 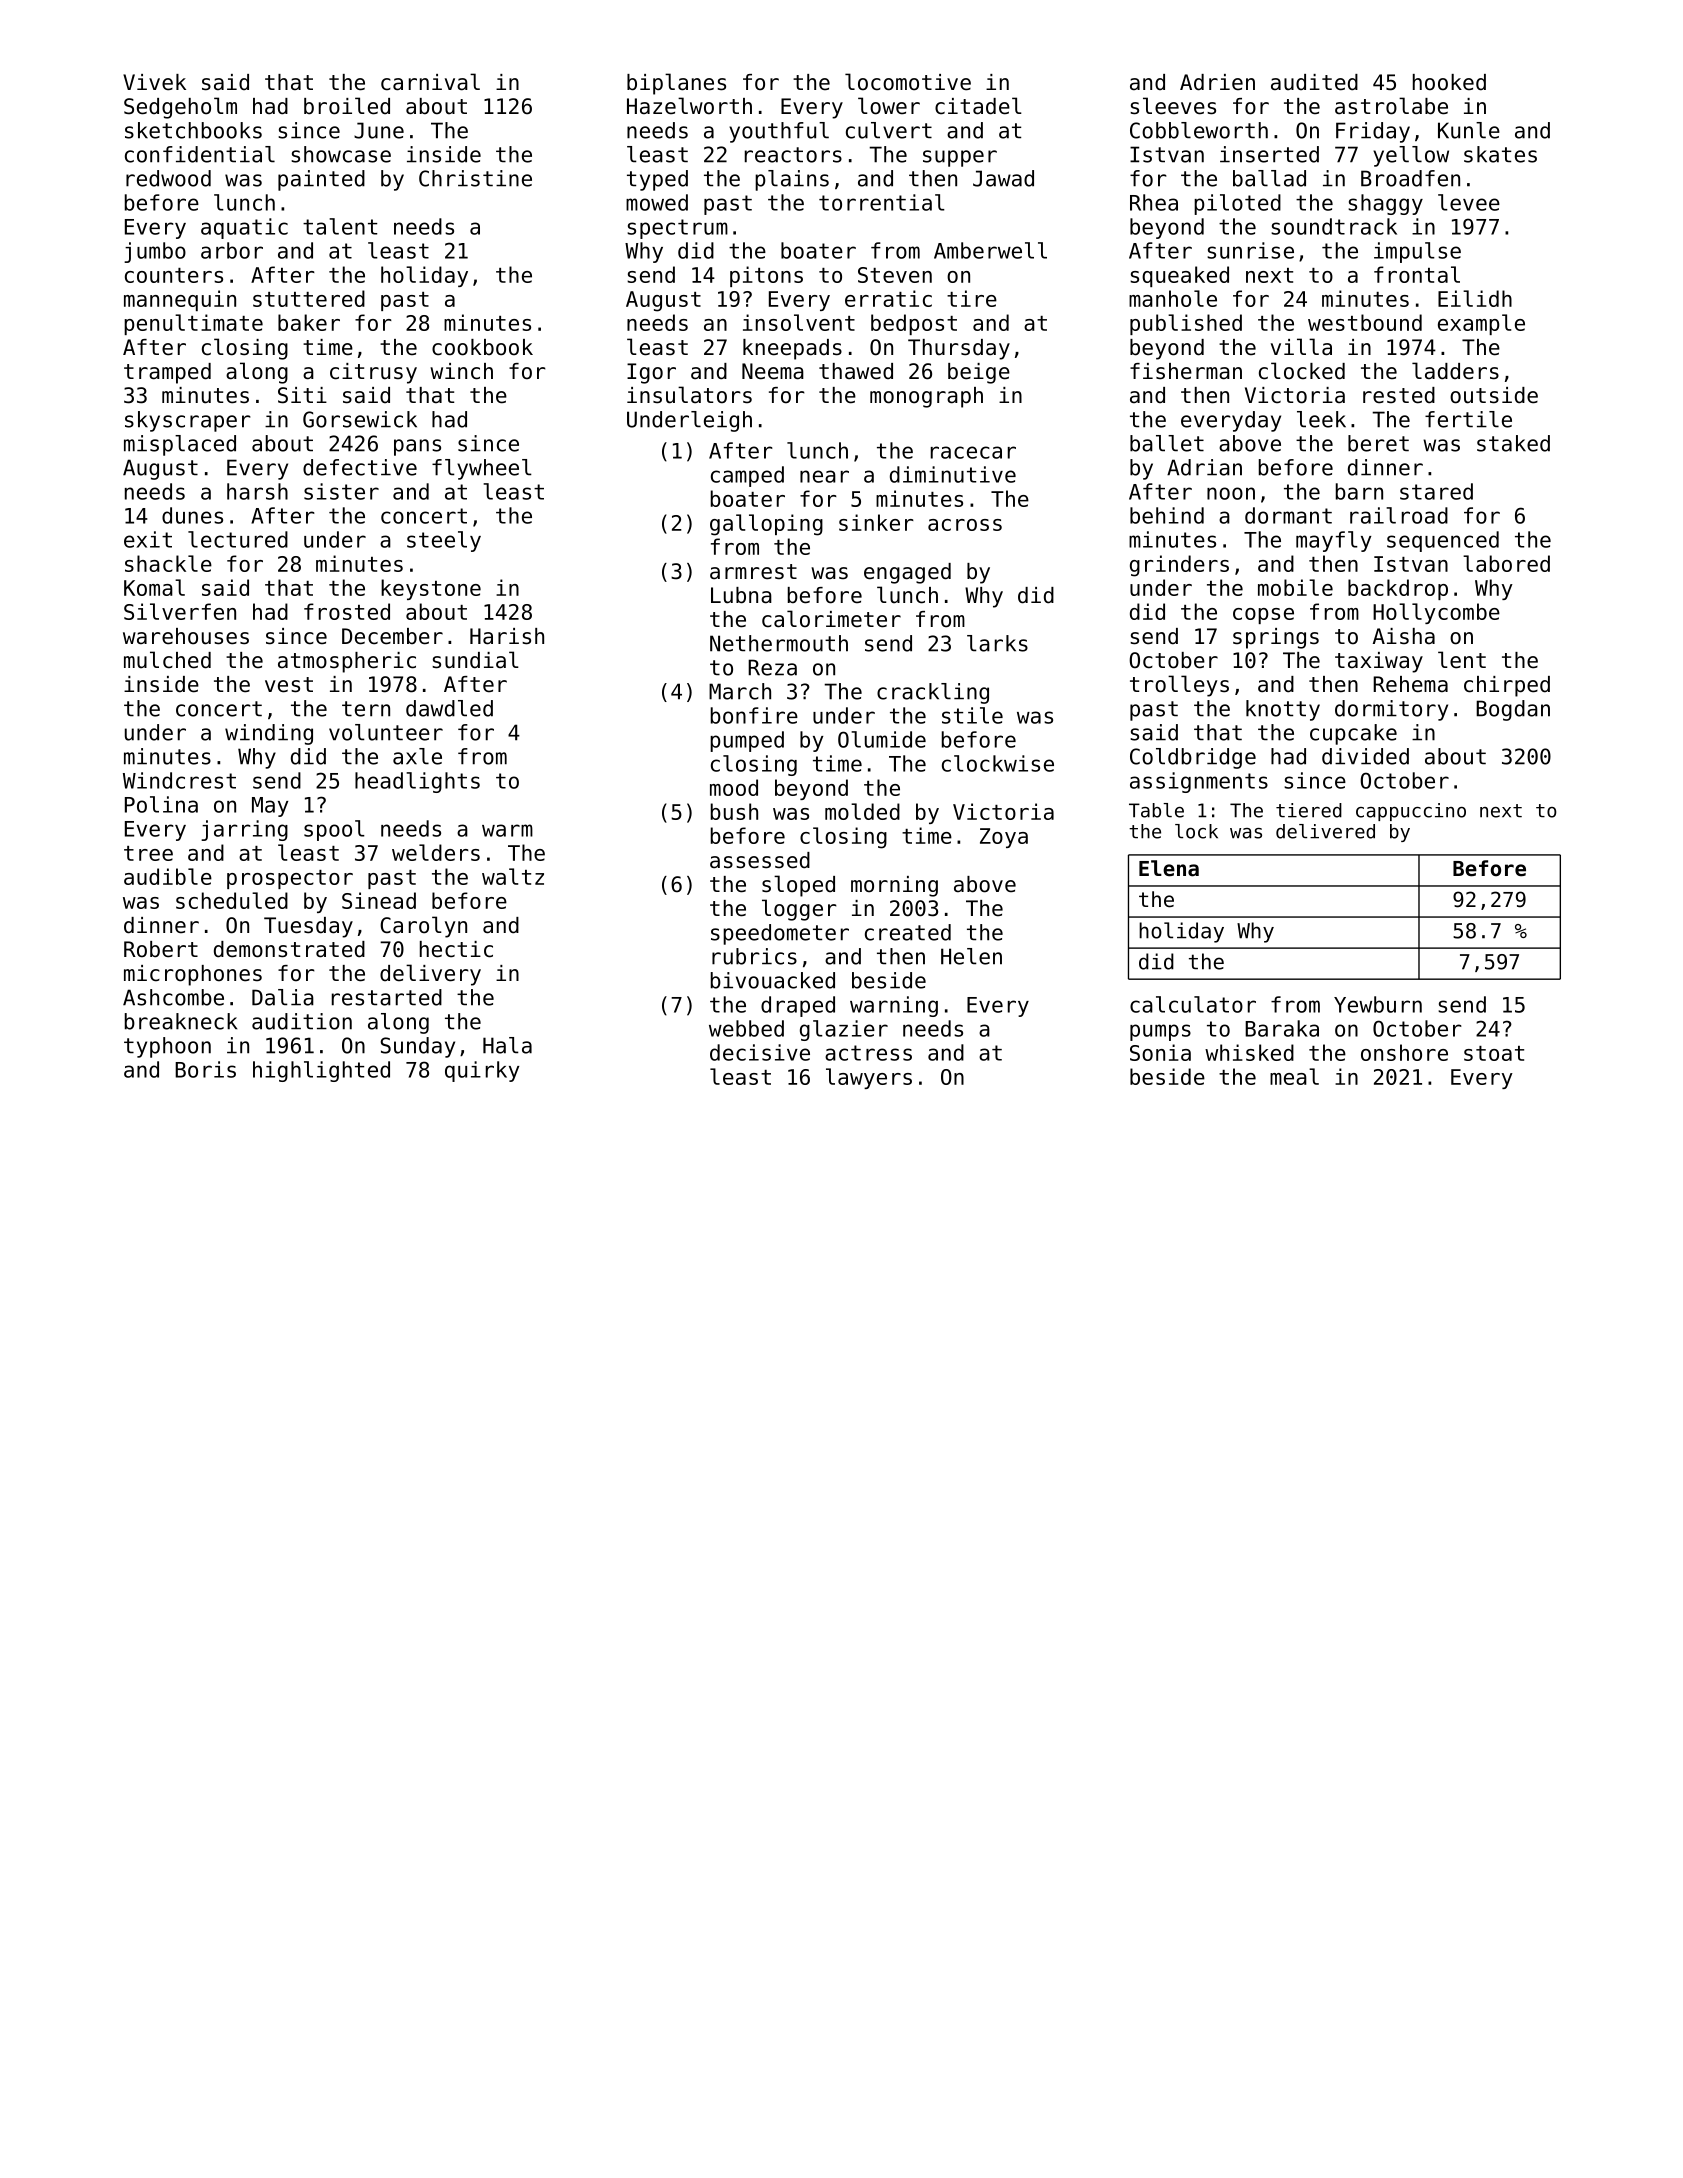 What do you see at coordinates (1003, 178) in the screenshot?
I see `Jawad` at bounding box center [1003, 178].
